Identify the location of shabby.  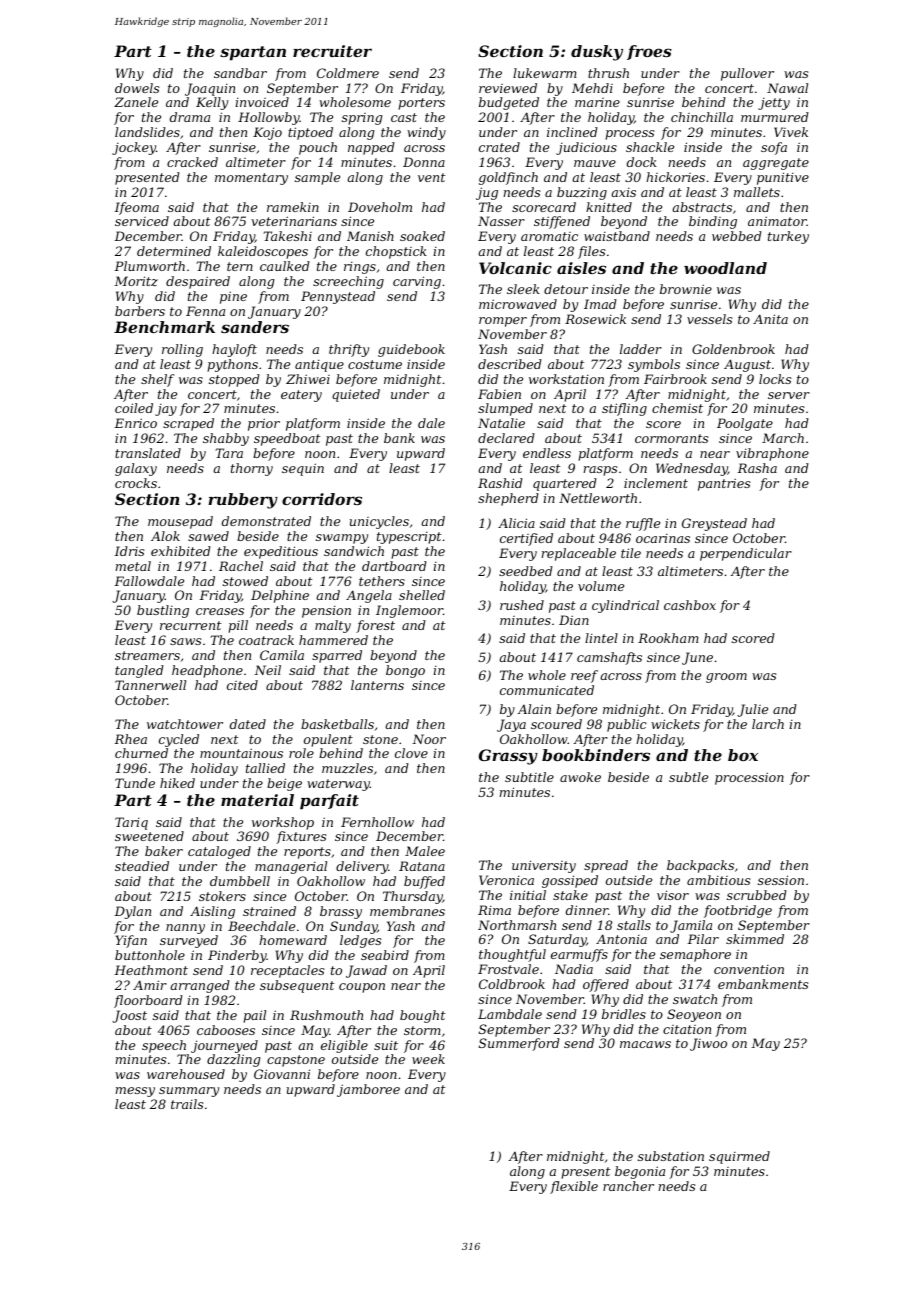
(226, 439).
